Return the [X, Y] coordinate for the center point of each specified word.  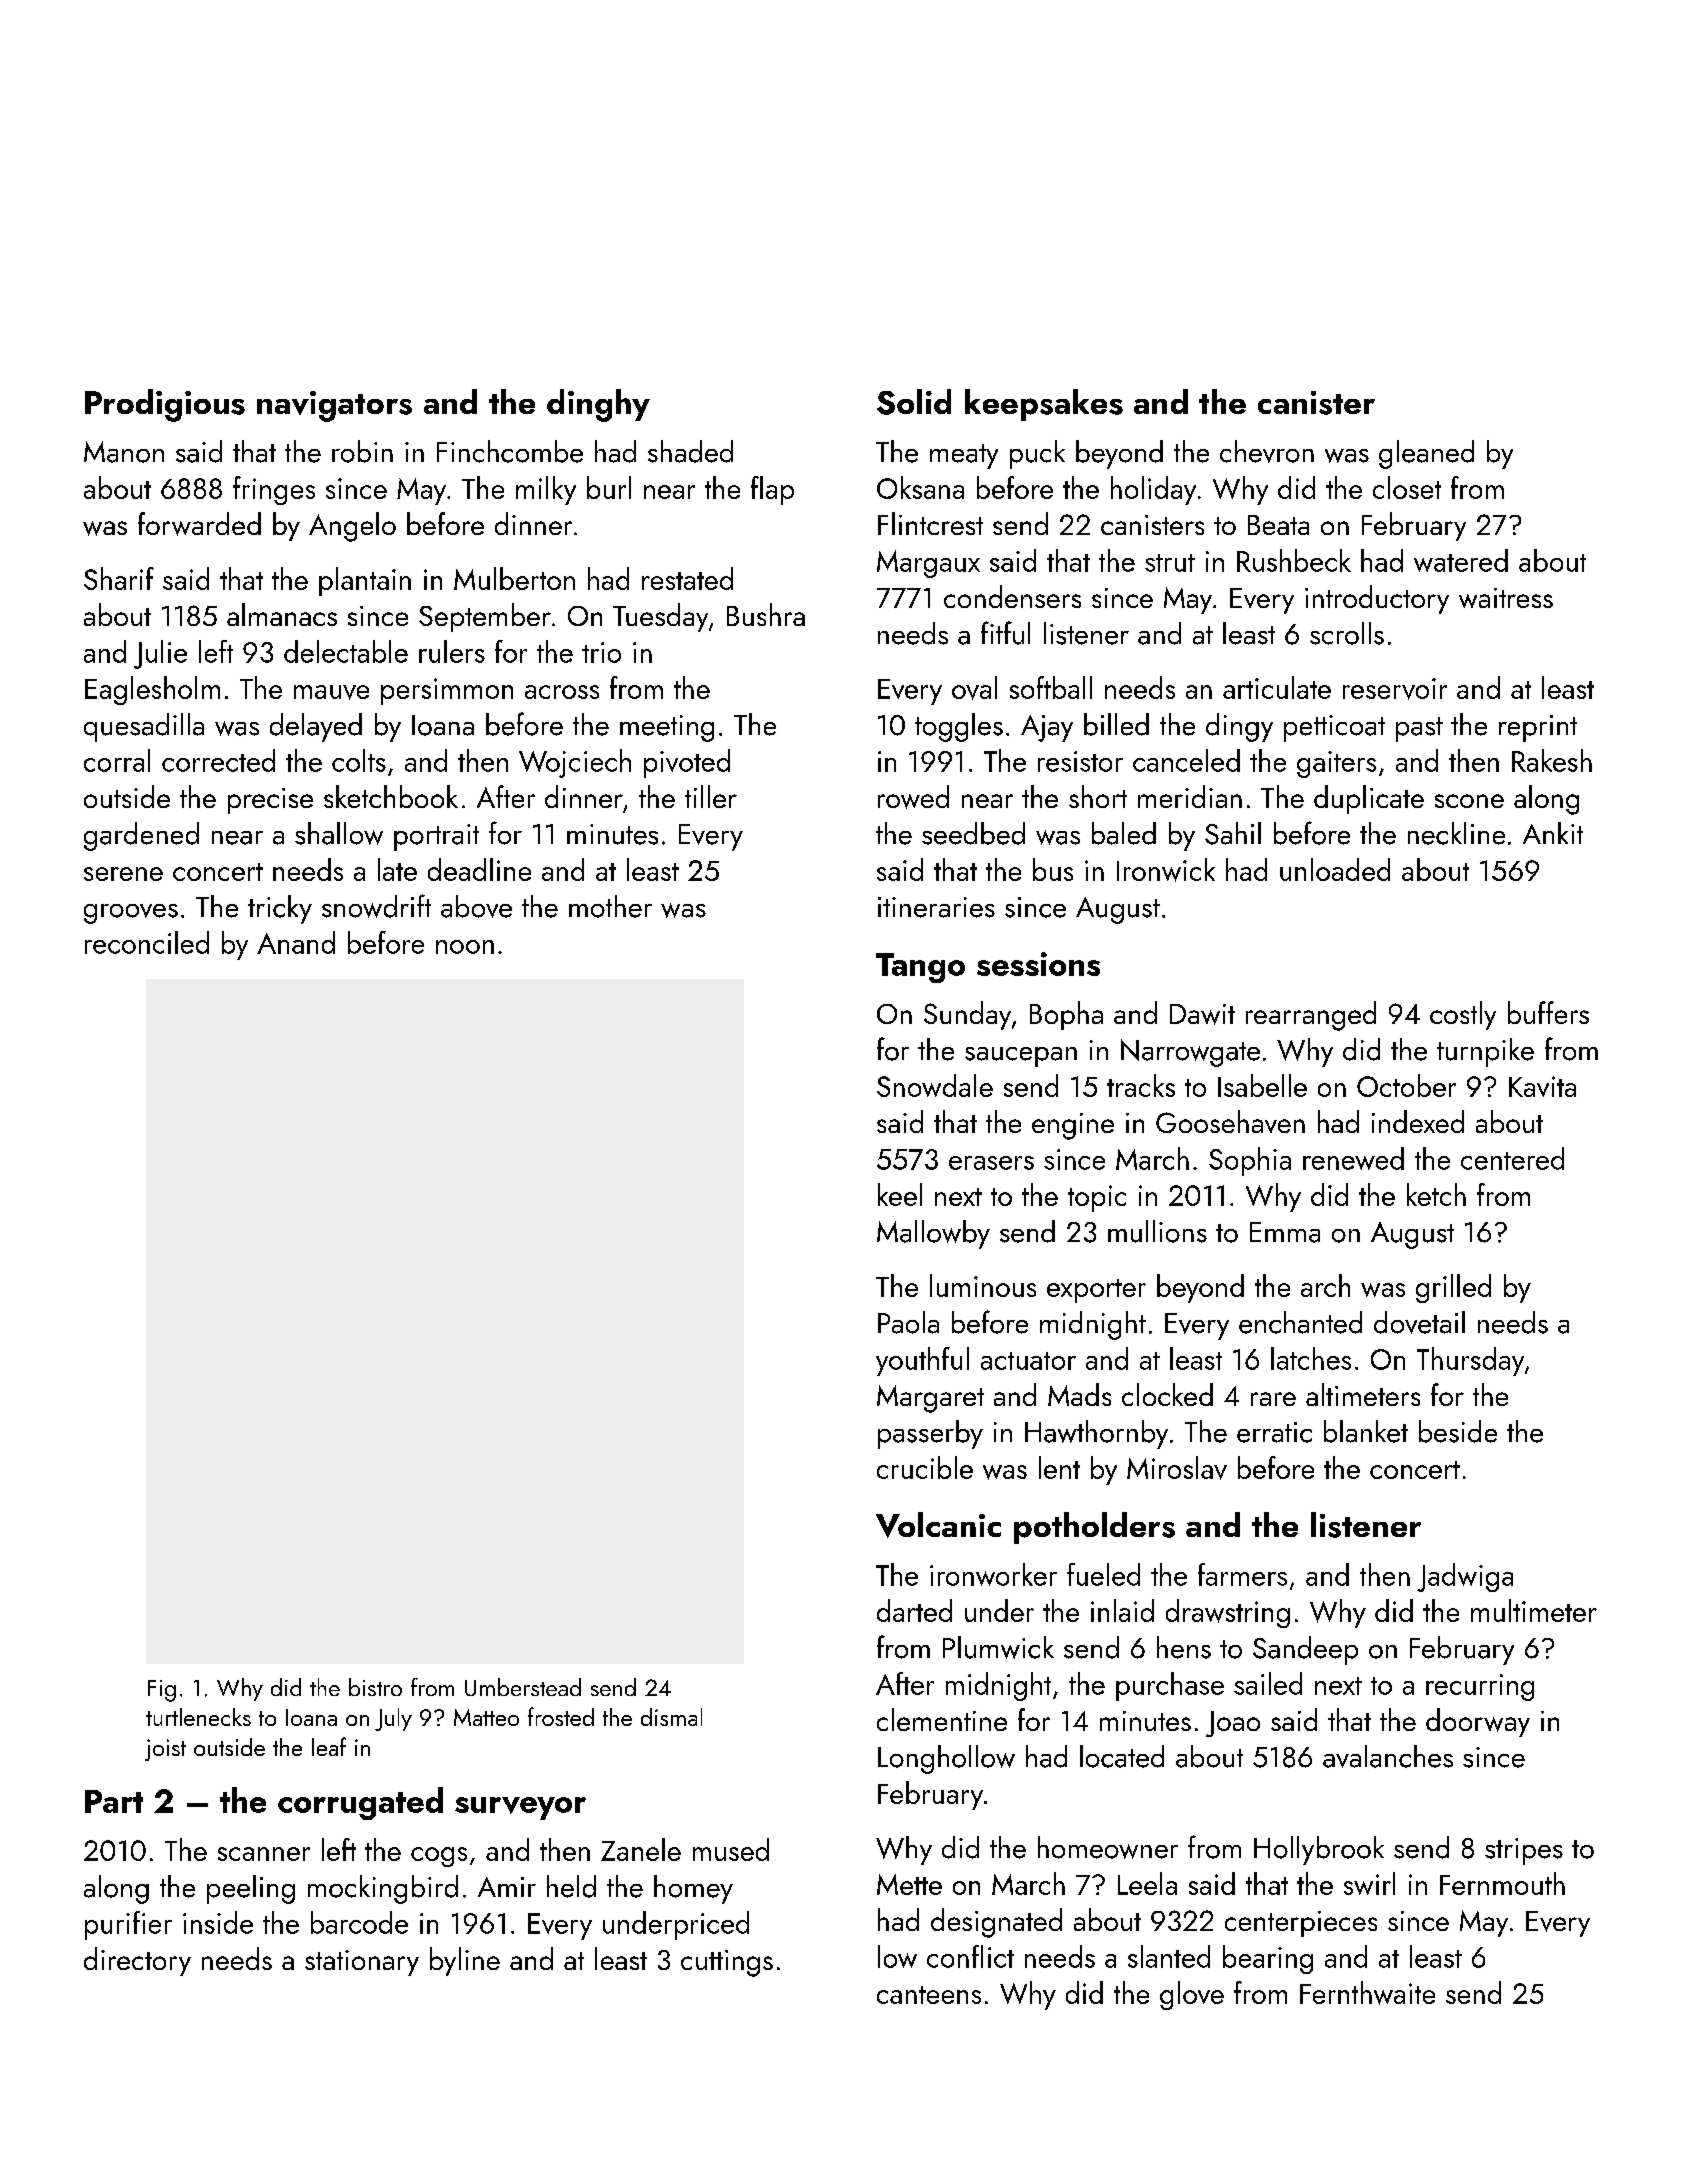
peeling [251, 1889]
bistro [375, 1687]
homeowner [1108, 1847]
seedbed [973, 833]
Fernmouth [1502, 1883]
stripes [1524, 1851]
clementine [942, 1719]
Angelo [352, 527]
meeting [667, 728]
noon [465, 947]
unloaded [1335, 869]
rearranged [1311, 1016]
